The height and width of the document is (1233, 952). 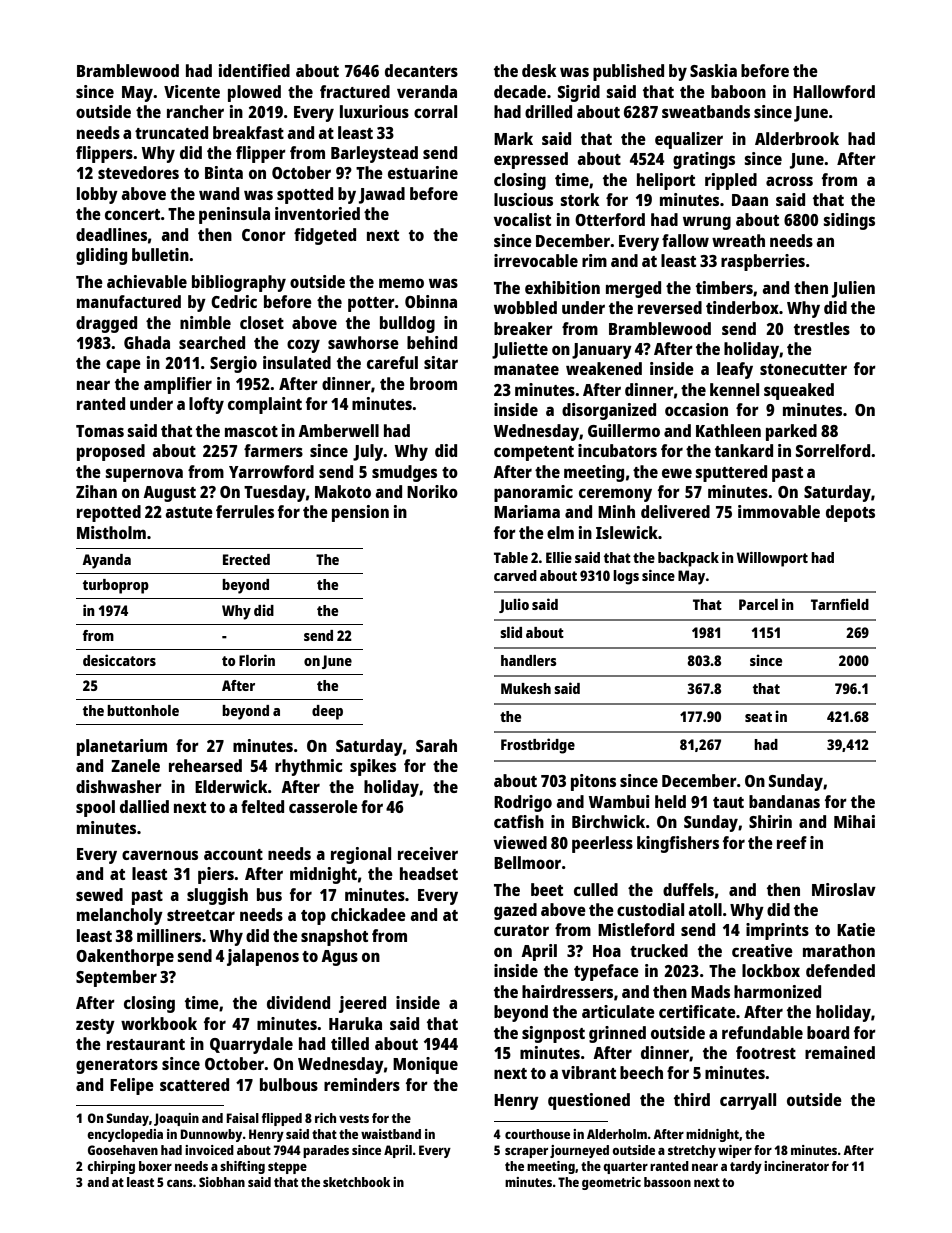 I want to click on published, so click(x=628, y=72).
